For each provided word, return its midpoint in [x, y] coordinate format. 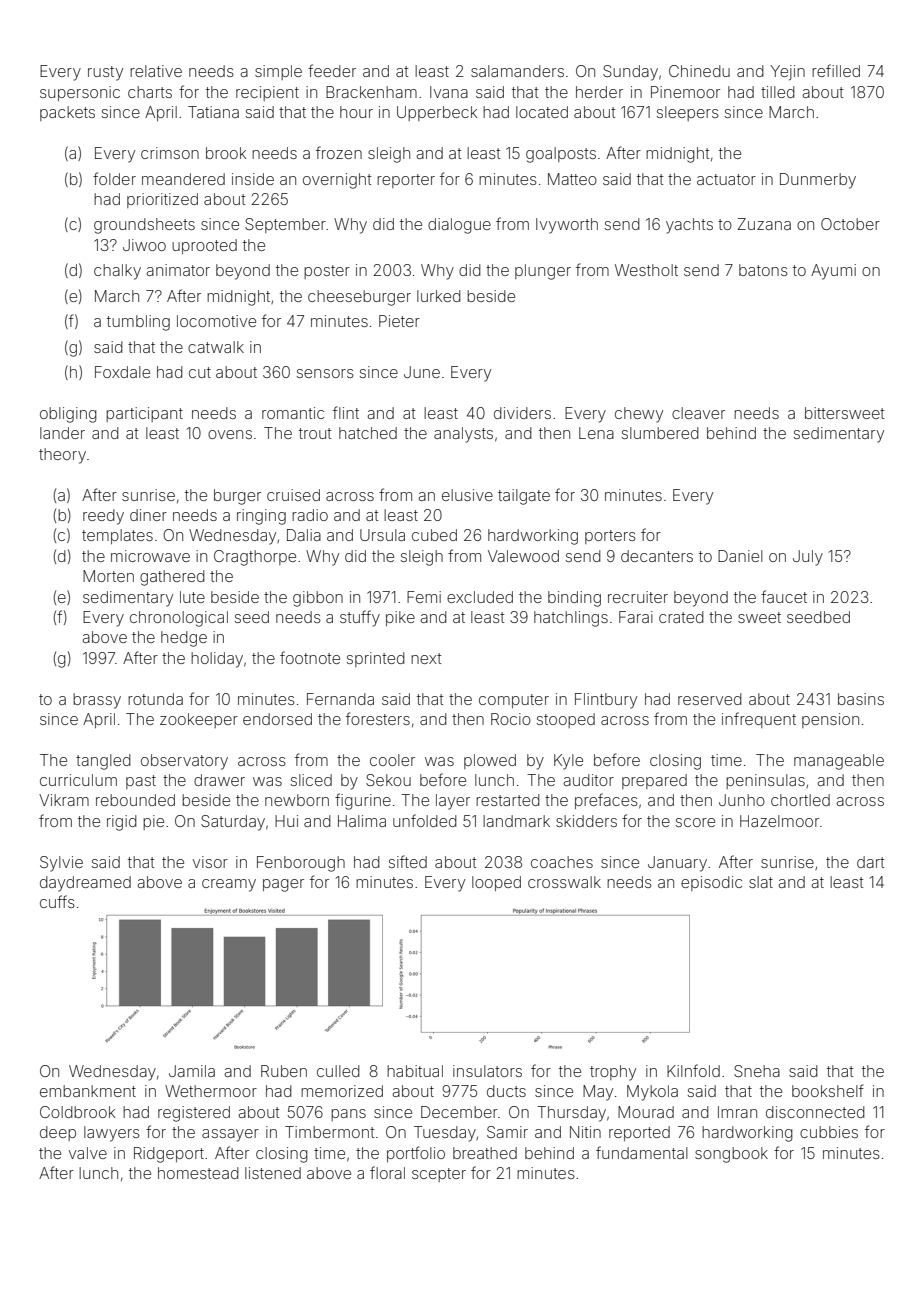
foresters [378, 718]
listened [273, 1173]
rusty [105, 73]
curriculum [78, 780]
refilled [836, 70]
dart [870, 862]
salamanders [517, 71]
